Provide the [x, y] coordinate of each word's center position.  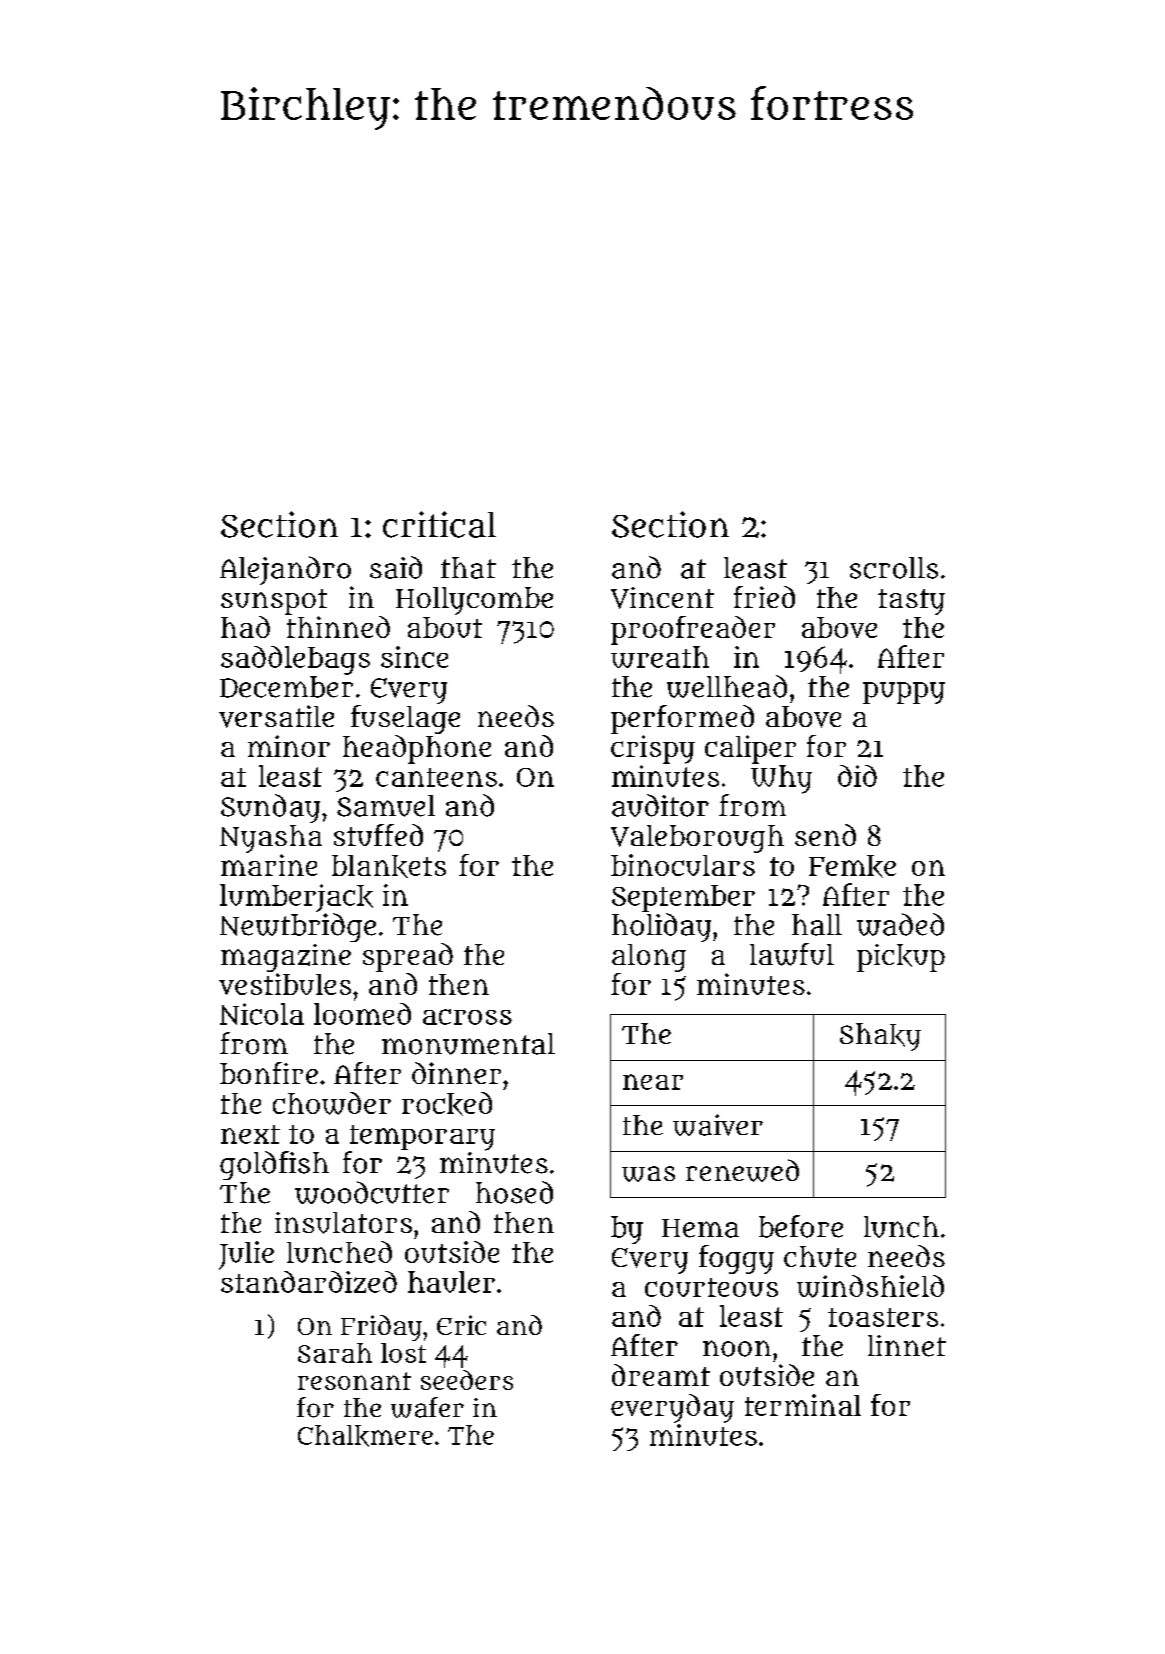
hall [817, 925]
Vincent [662, 598]
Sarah [335, 1353]
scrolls [894, 568]
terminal [803, 1405]
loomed [362, 1014]
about [445, 627]
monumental [468, 1044]
